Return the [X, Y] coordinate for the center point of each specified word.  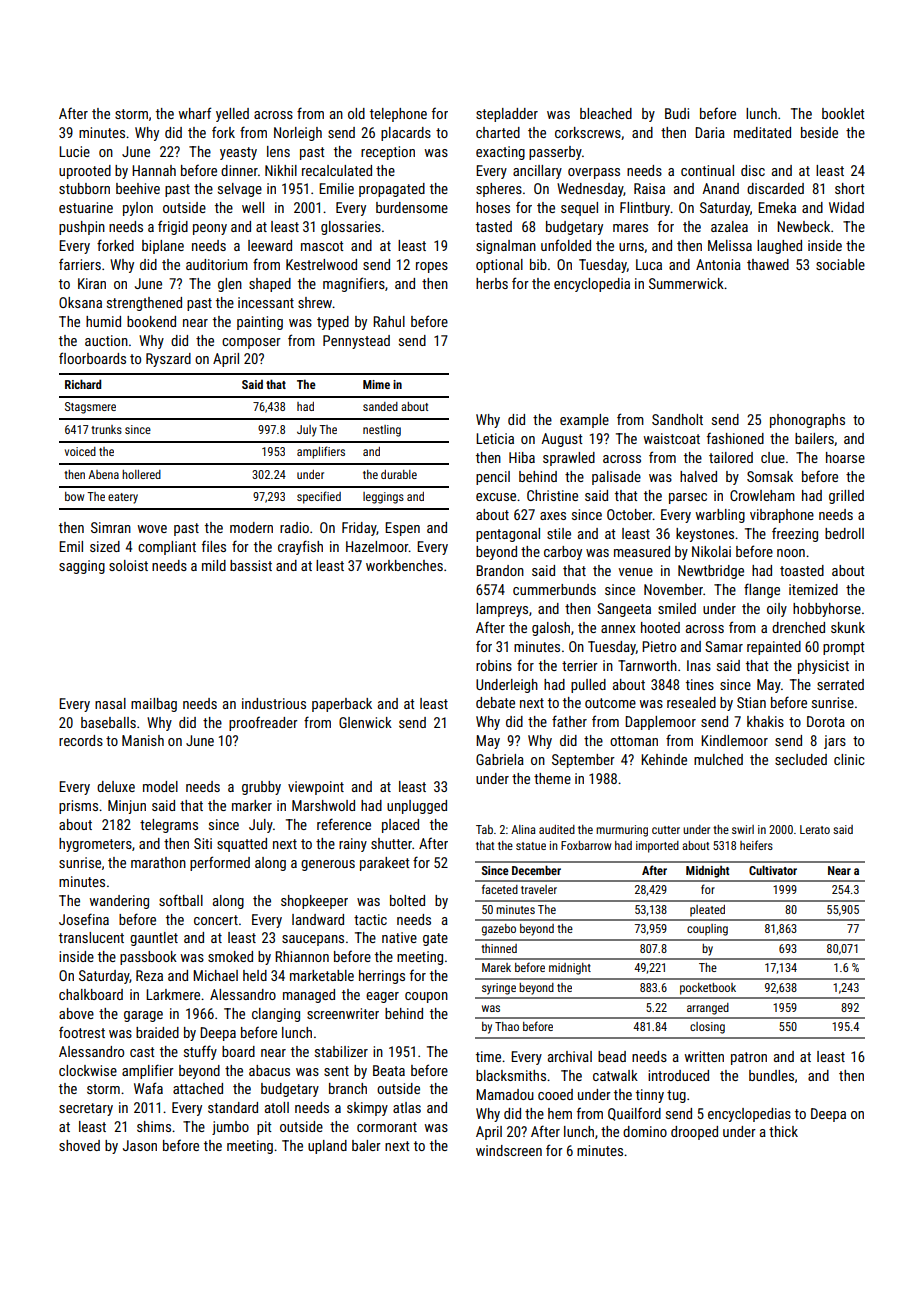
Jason [140, 1145]
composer [251, 343]
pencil [493, 478]
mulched [718, 759]
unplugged [417, 807]
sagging [82, 567]
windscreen [509, 1150]
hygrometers [95, 845]
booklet [843, 113]
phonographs [807, 421]
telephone [398, 115]
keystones [705, 535]
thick [783, 1131]
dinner [239, 170]
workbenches [404, 565]
